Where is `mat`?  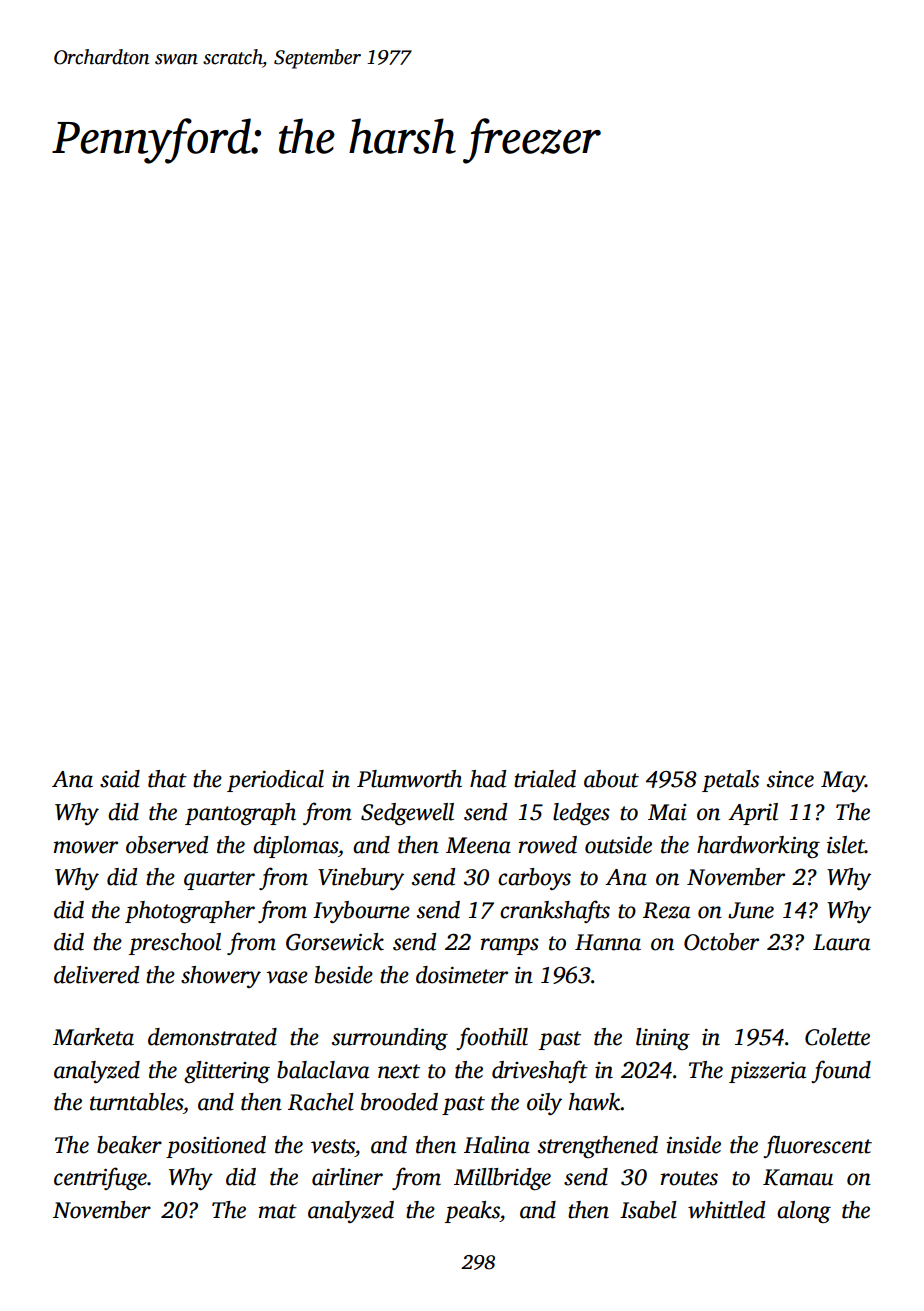 mat is located at coordinates (278, 1211).
